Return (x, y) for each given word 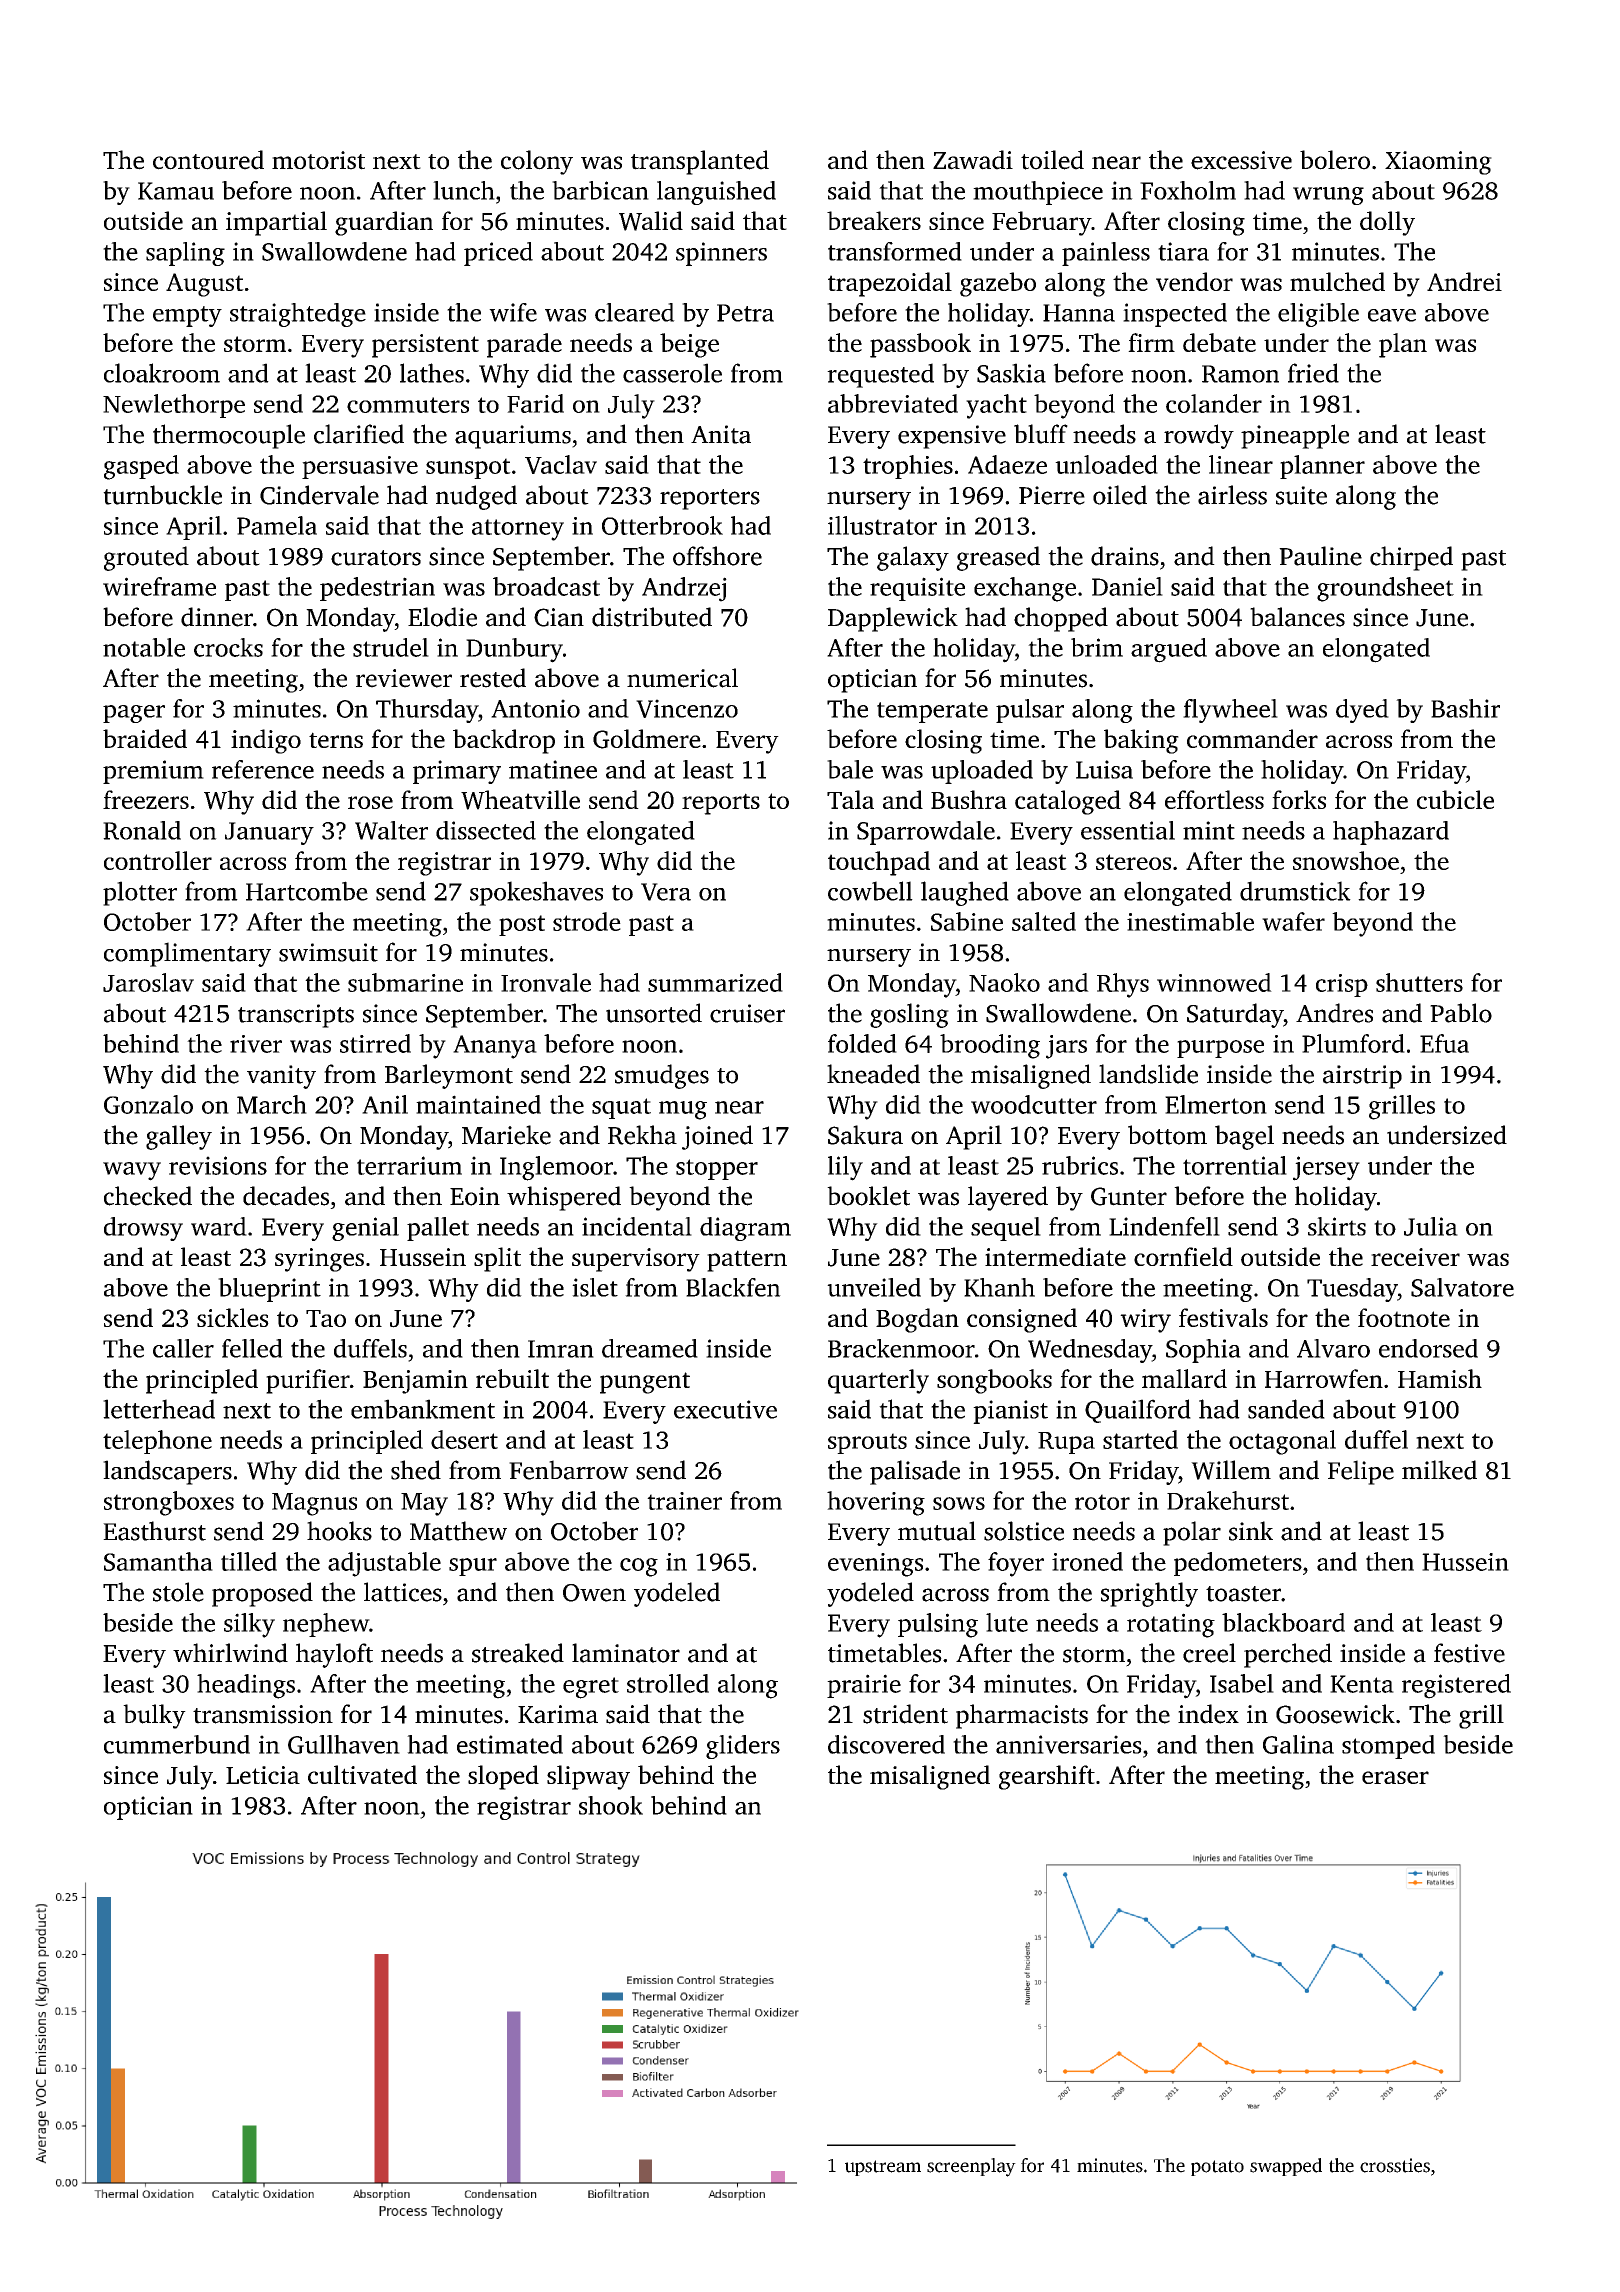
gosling (909, 1015)
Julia (1431, 1226)
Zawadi (973, 160)
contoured (208, 160)
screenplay (971, 2167)
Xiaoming (1438, 163)
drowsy (143, 1229)
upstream (883, 2168)
